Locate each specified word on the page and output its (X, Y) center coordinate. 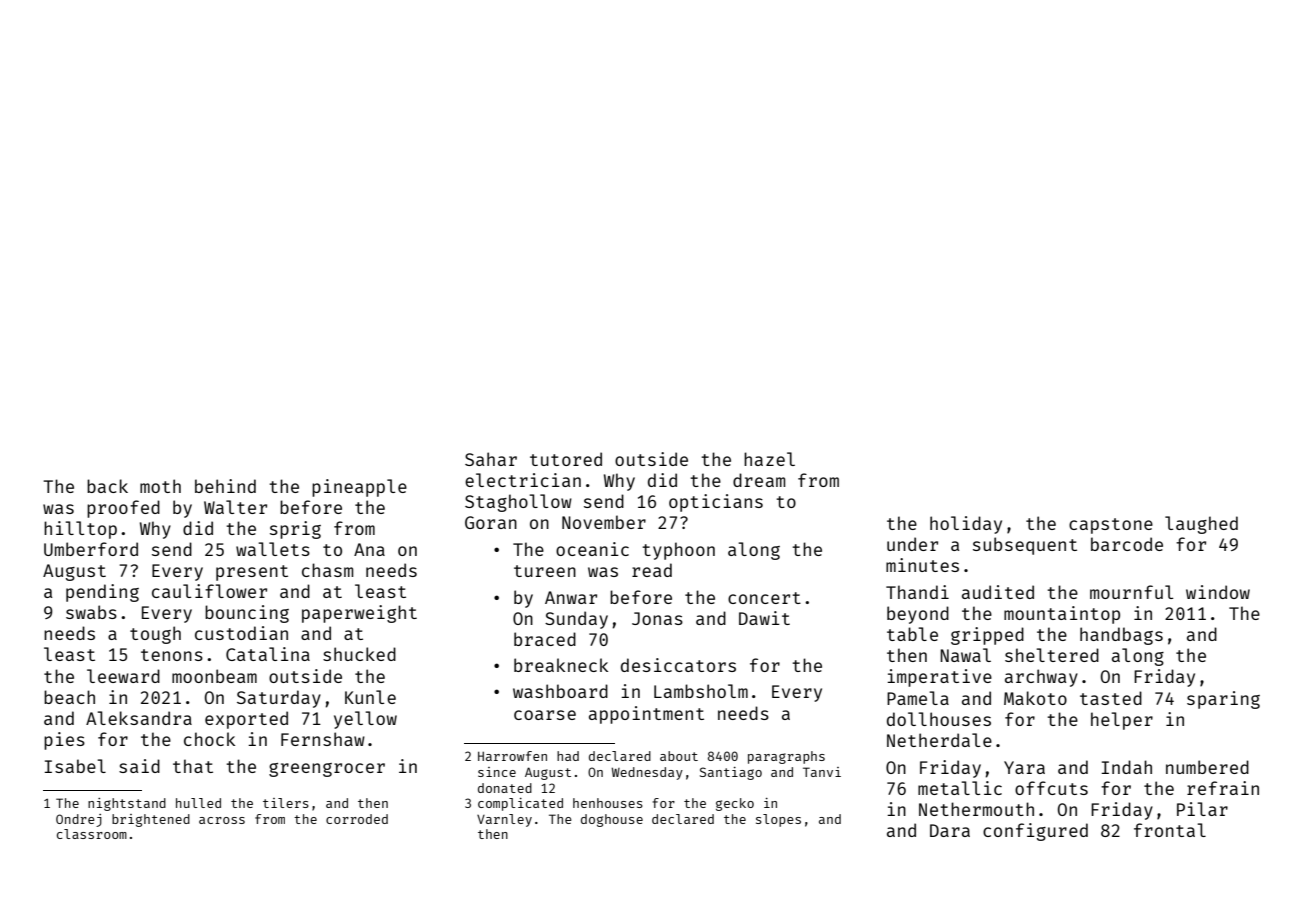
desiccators (678, 665)
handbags (1121, 636)
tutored (566, 459)
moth (160, 486)
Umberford (91, 549)
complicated (520, 804)
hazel (769, 459)
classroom (92, 834)
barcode (1127, 544)
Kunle (370, 697)
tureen (545, 571)
